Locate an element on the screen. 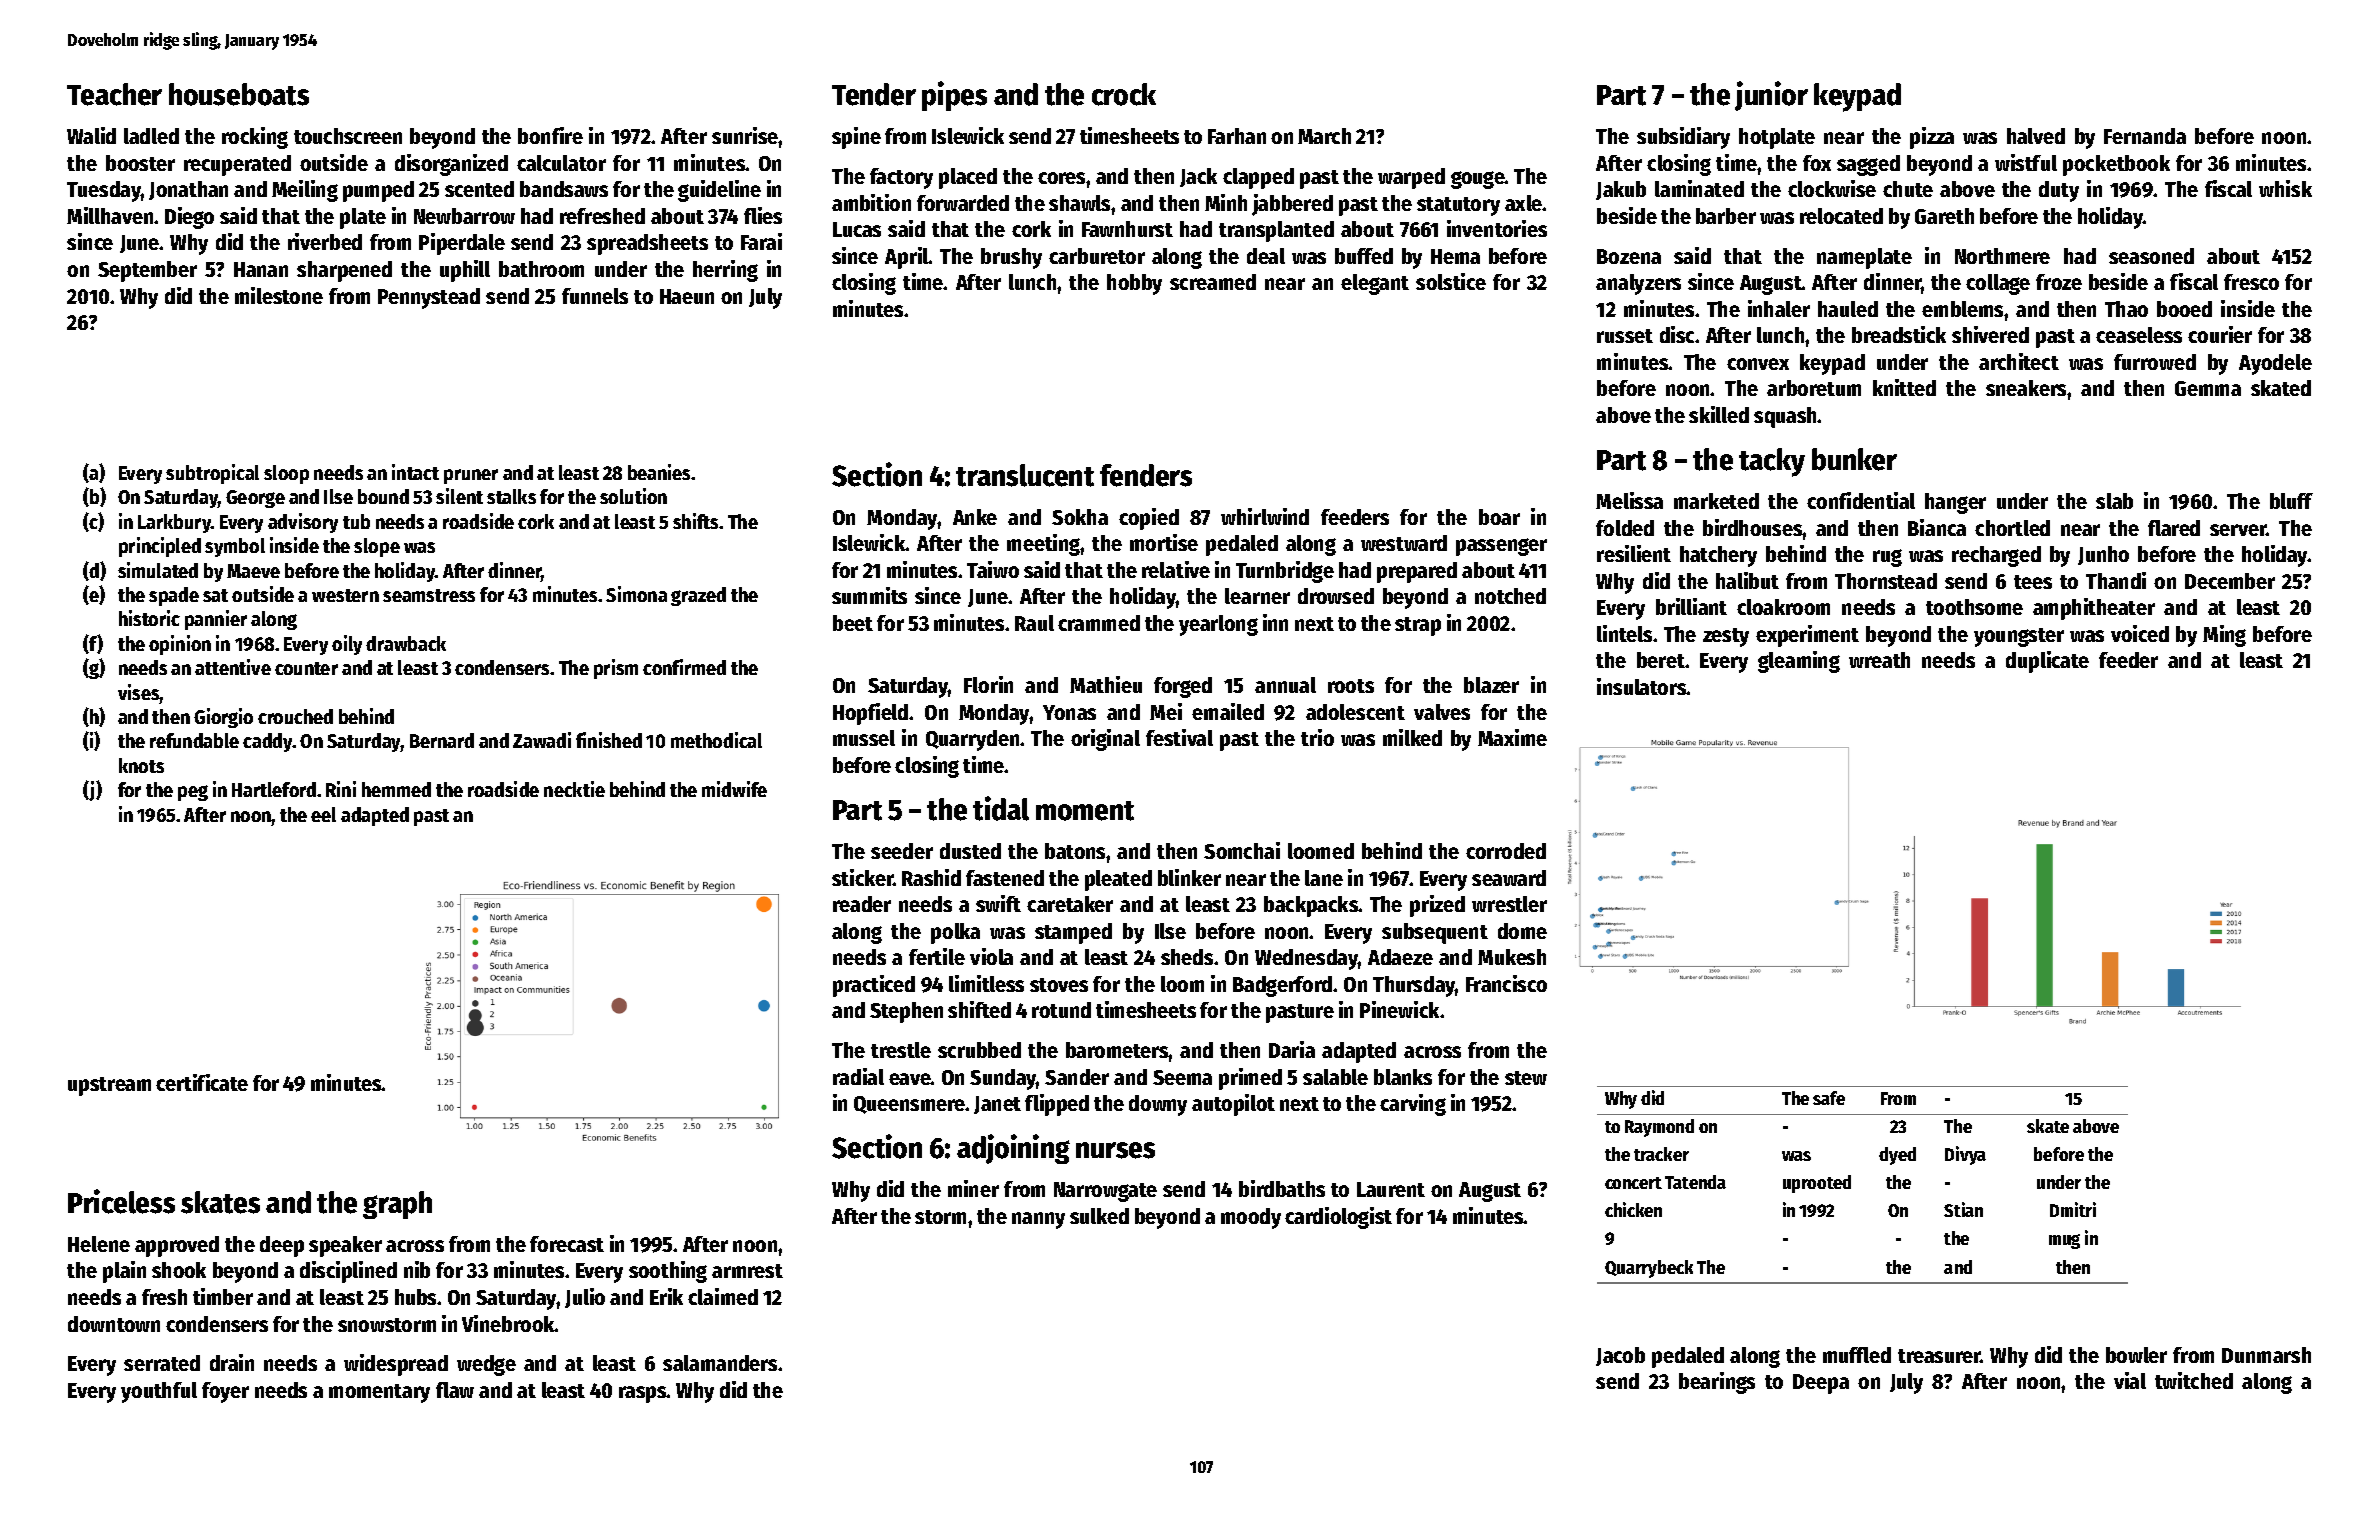 This screenshot has height=1540, width=2380. Vinebrook is located at coordinates (508, 1323).
